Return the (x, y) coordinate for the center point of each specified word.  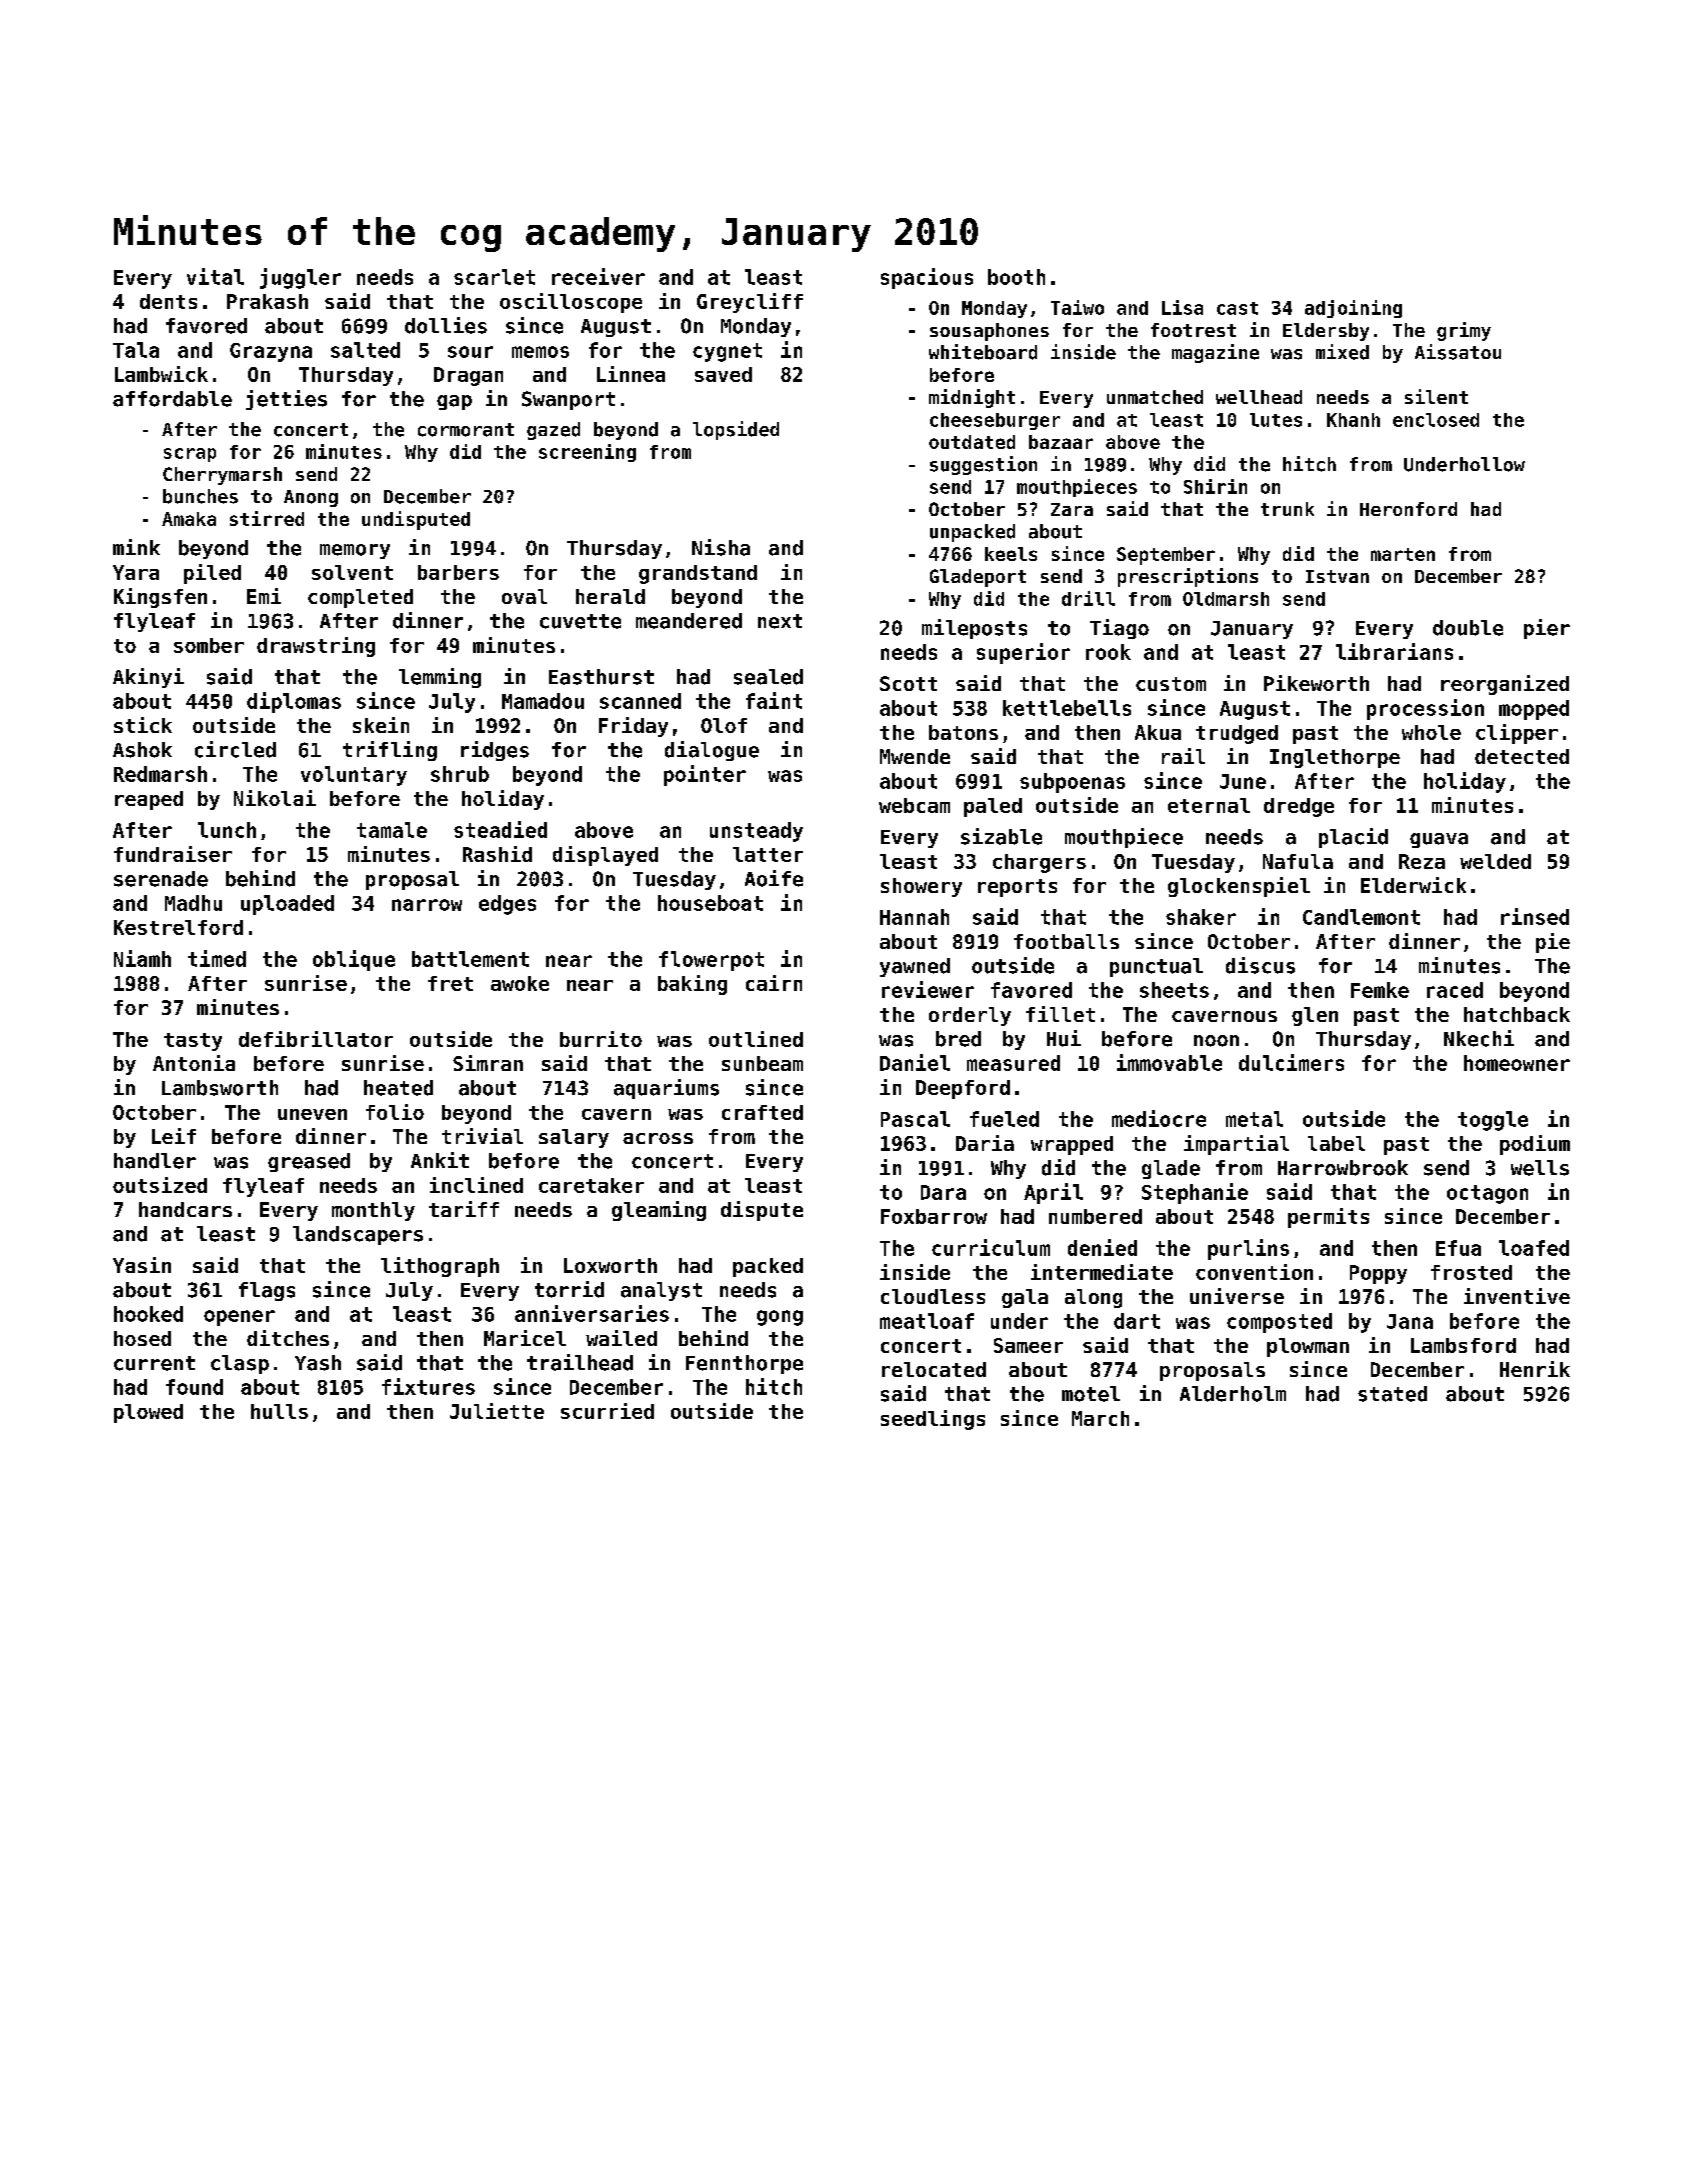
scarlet (494, 277)
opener (239, 1318)
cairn (774, 983)
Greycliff (750, 303)
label (1336, 1143)
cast (1237, 308)
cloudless (933, 1296)
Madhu (193, 903)
